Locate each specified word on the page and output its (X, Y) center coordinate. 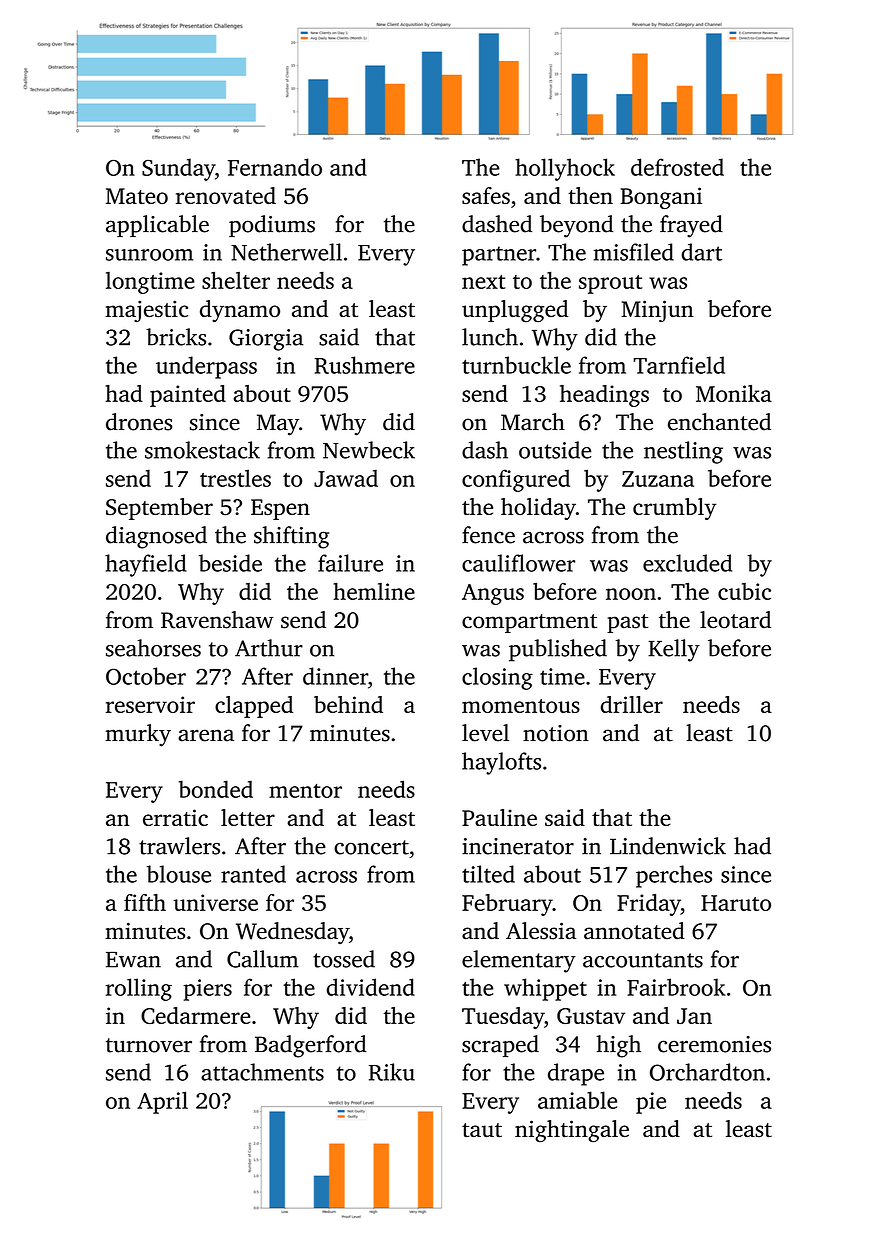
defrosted (677, 167)
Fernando (275, 167)
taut (482, 1130)
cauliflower (518, 563)
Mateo (137, 196)
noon (631, 594)
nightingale (572, 1131)
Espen (280, 509)
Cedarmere (195, 1015)
